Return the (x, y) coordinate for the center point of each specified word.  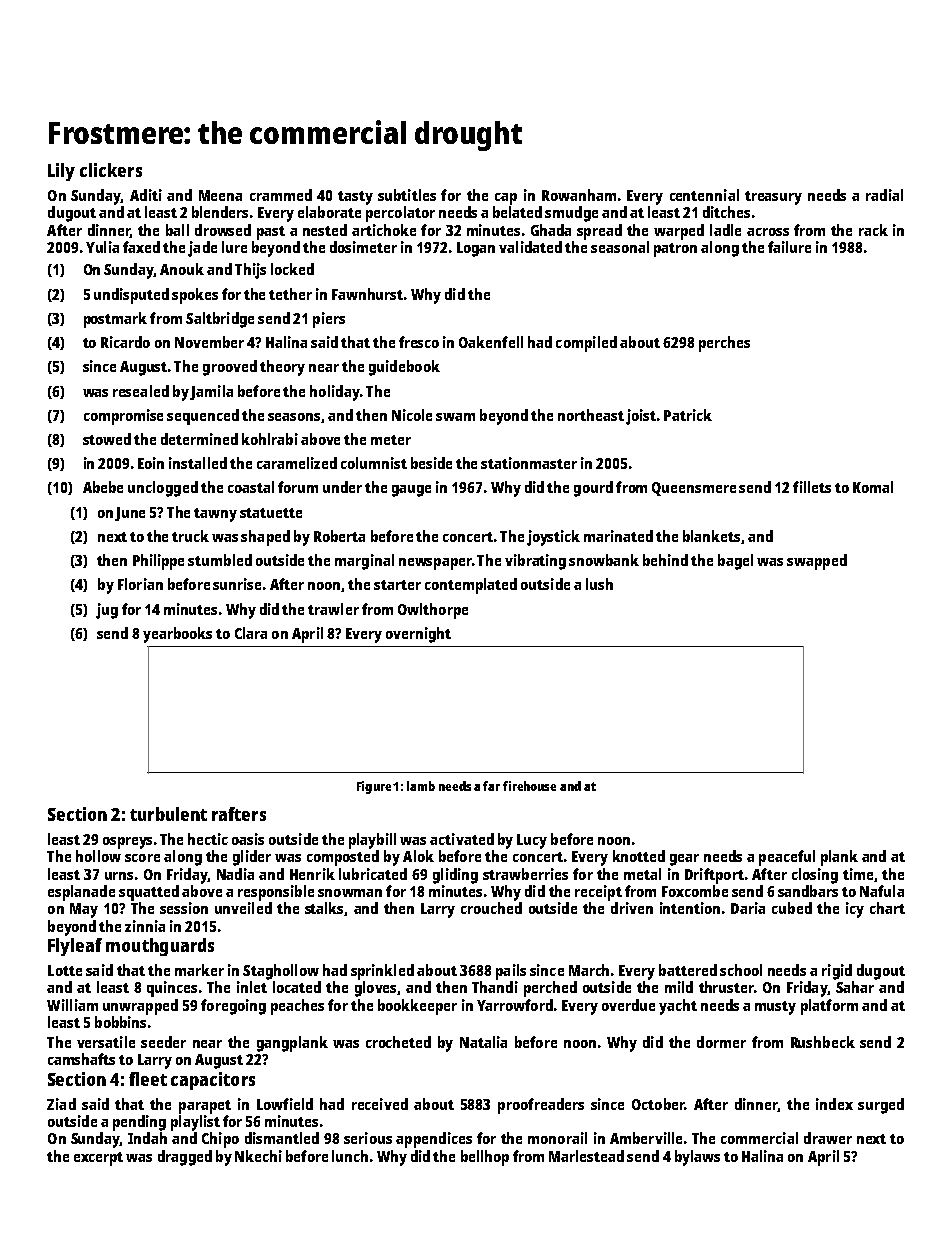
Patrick (688, 415)
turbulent (168, 814)
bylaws (697, 1158)
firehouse (529, 786)
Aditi (146, 195)
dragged (185, 1158)
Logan (476, 249)
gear (684, 860)
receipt (598, 893)
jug (107, 611)
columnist (374, 463)
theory (282, 368)
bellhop (485, 1158)
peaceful (787, 858)
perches (724, 344)
